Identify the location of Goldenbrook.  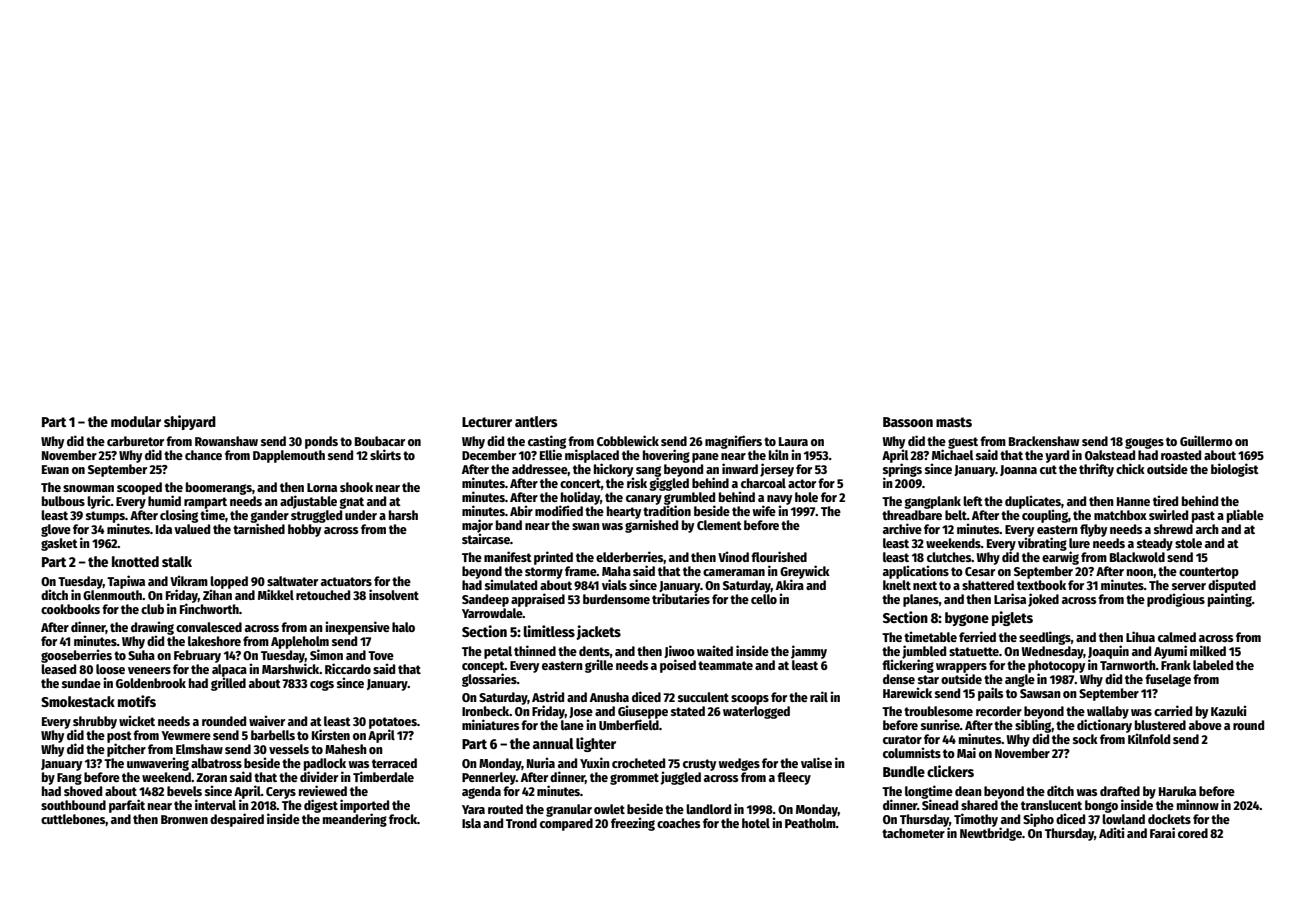
(151, 683).
